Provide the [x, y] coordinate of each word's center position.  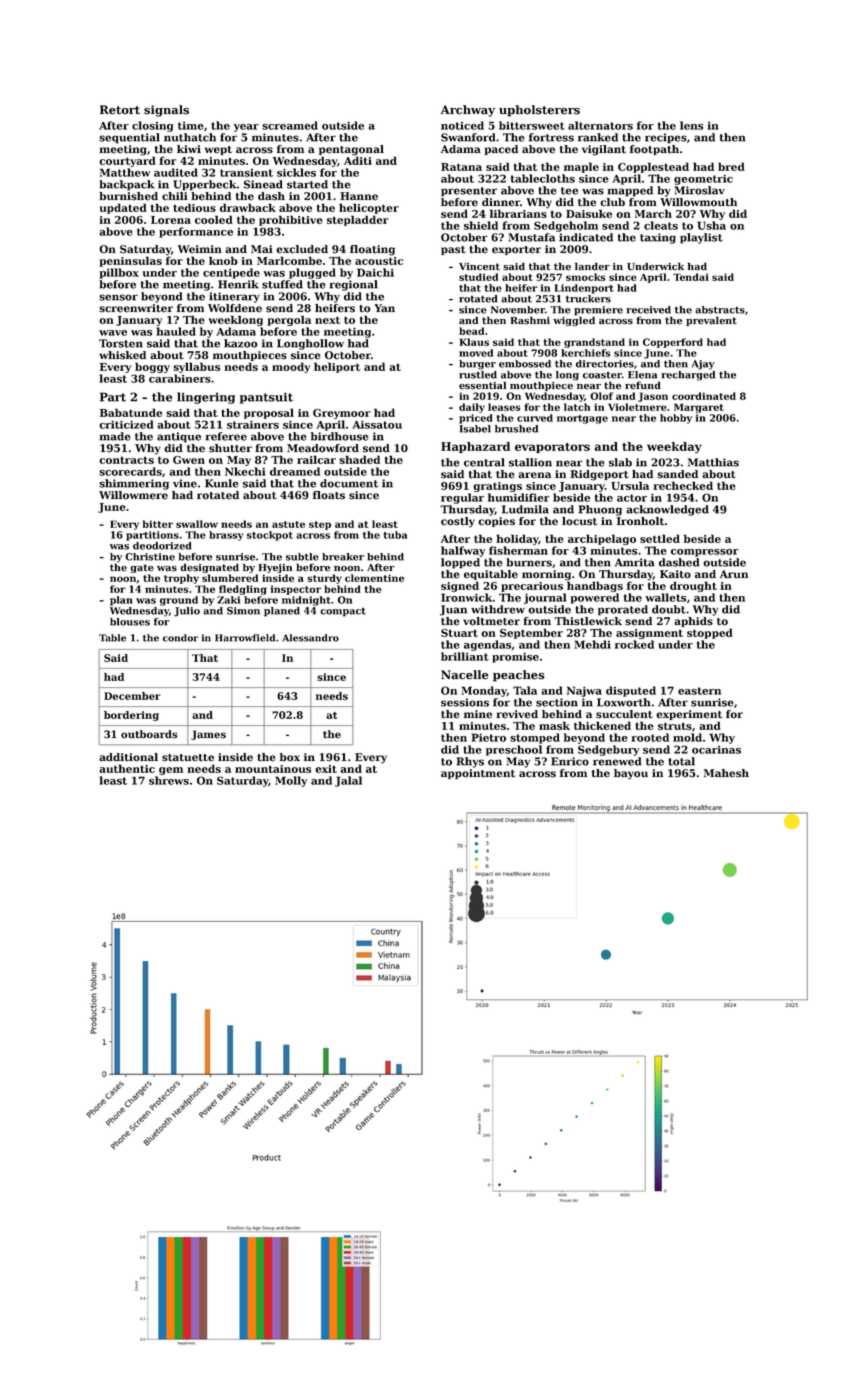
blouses [130, 622]
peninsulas [131, 261]
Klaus [474, 342]
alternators [600, 125]
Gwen [189, 460]
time [191, 126]
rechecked [683, 485]
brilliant [465, 656]
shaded [359, 459]
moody [291, 367]
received [648, 310]
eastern [699, 691]
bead [471, 331]
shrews [169, 780]
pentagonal [351, 150]
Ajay [703, 365]
